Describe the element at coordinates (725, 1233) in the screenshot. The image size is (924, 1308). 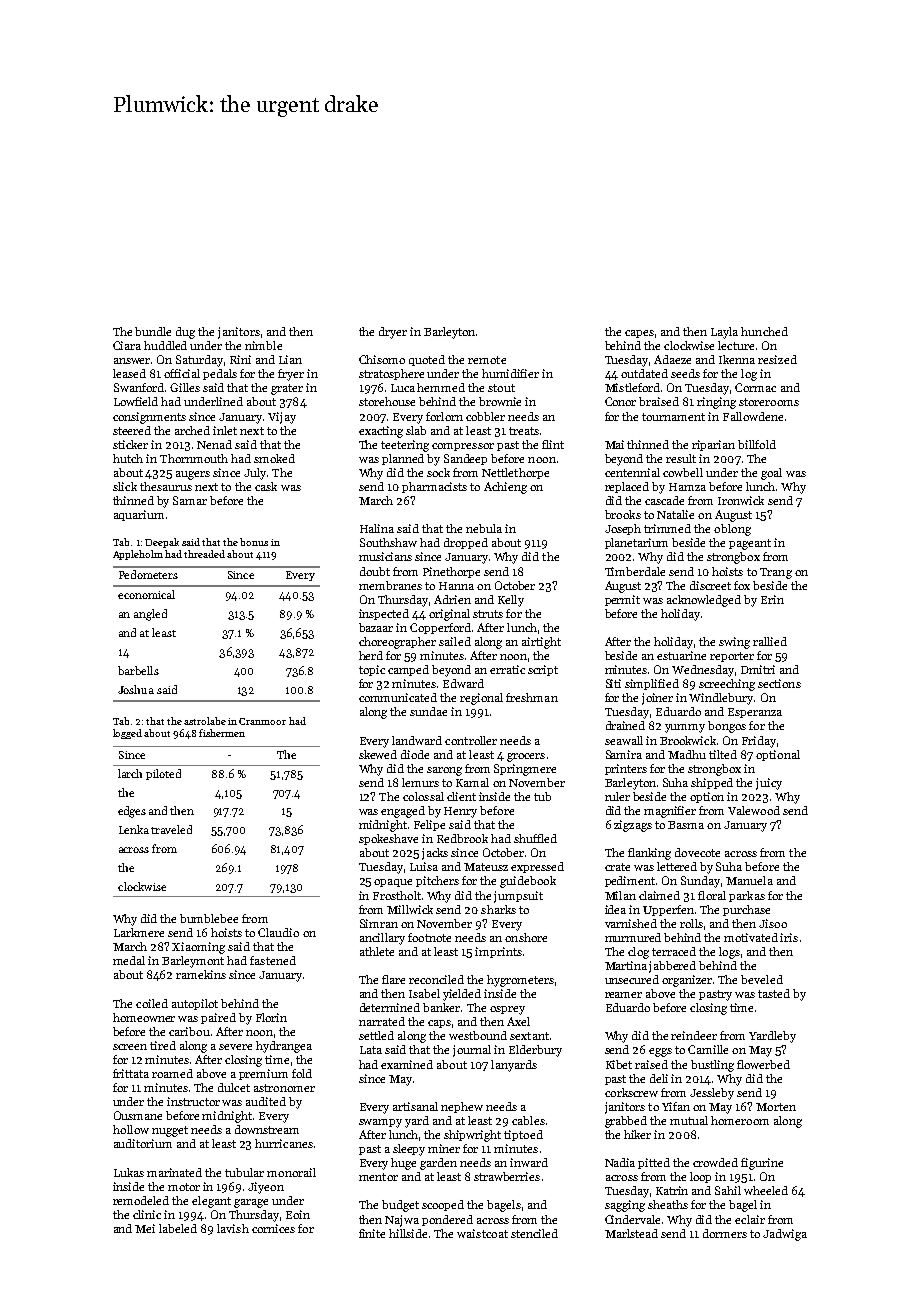
I see `dormers` at that location.
